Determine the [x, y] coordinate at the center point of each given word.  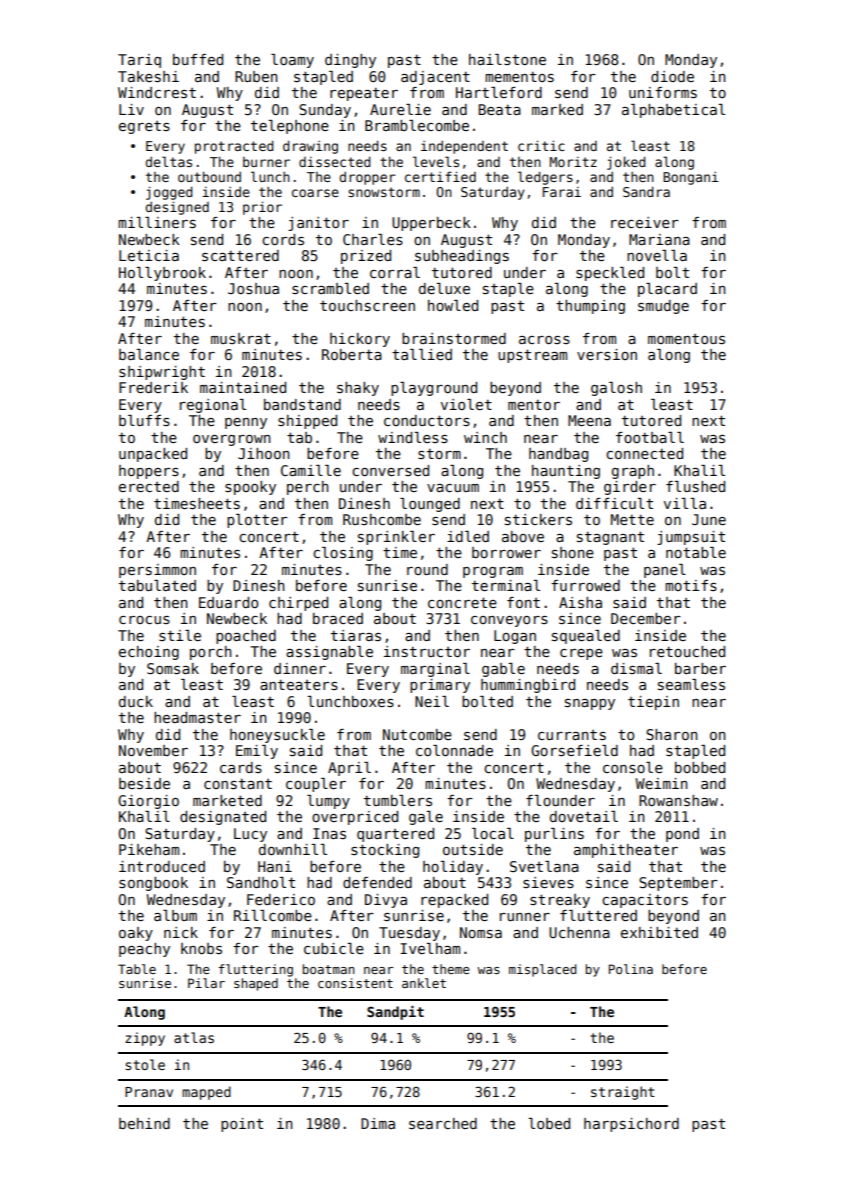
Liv [131, 109]
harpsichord [631, 1125]
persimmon [157, 571]
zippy [145, 1039]
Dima [378, 1123]
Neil [432, 701]
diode [672, 76]
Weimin [662, 783]
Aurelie [400, 109]
